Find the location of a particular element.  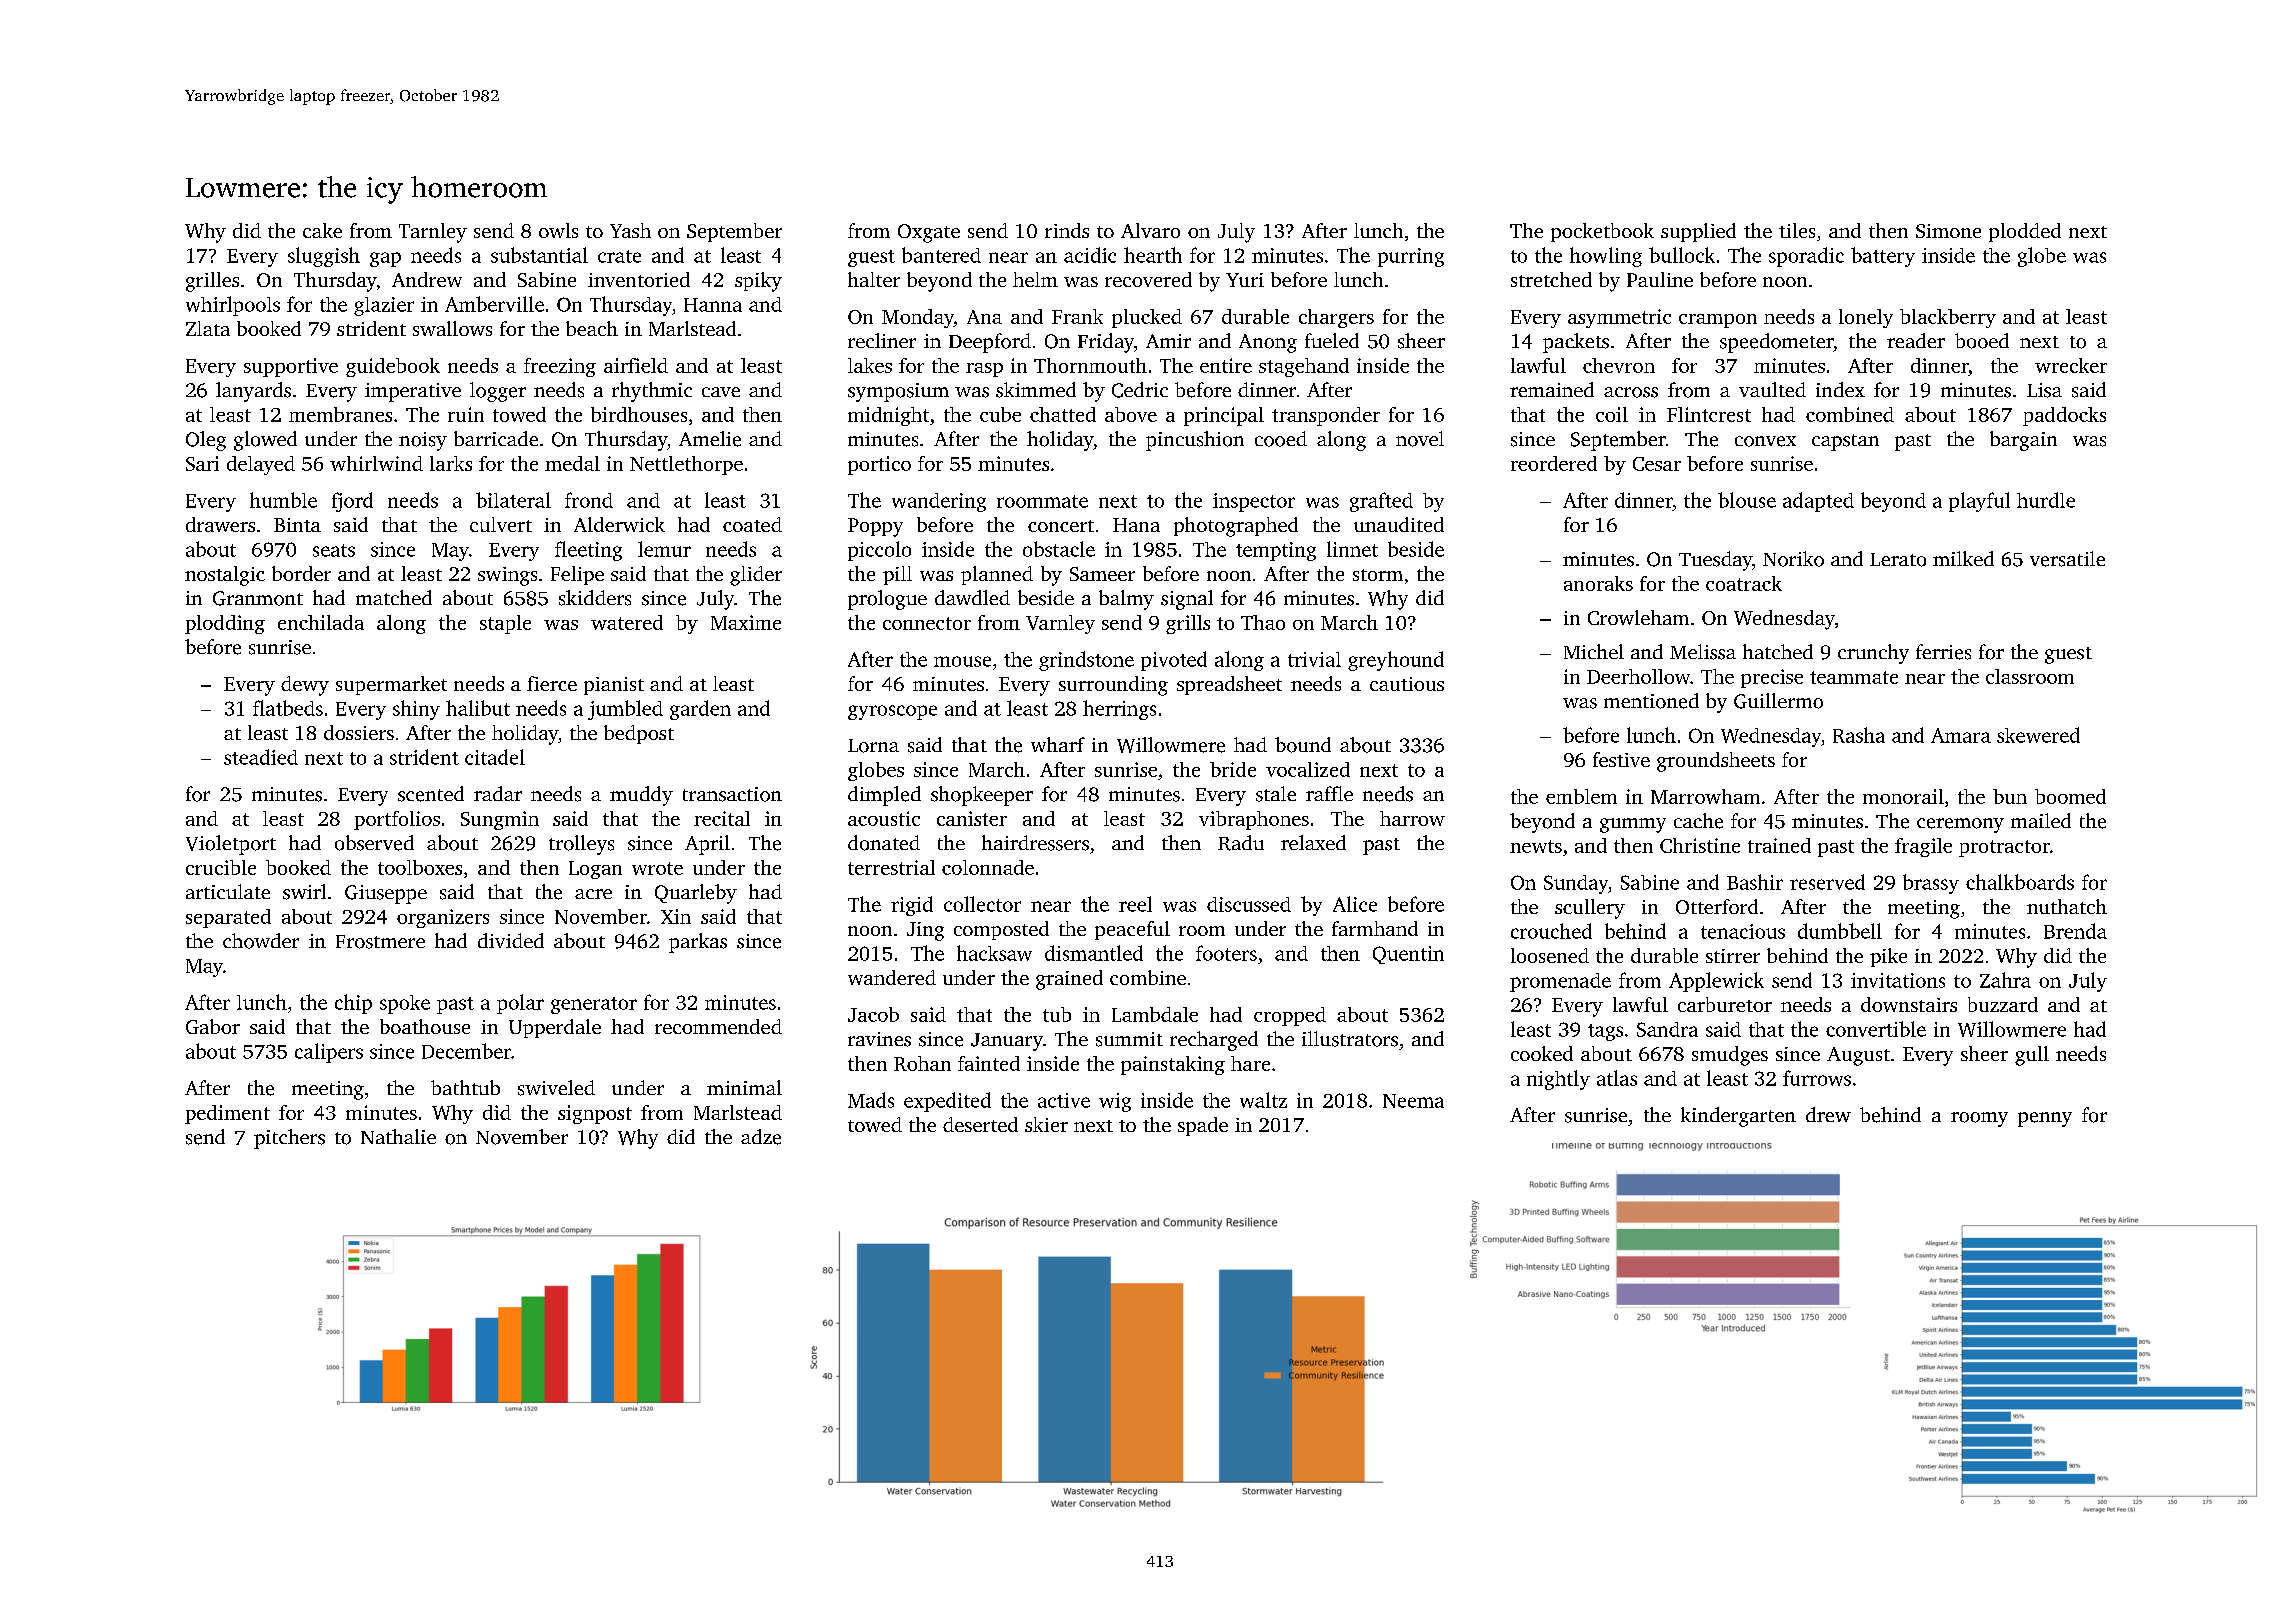

pitchers is located at coordinates (289, 1139).
